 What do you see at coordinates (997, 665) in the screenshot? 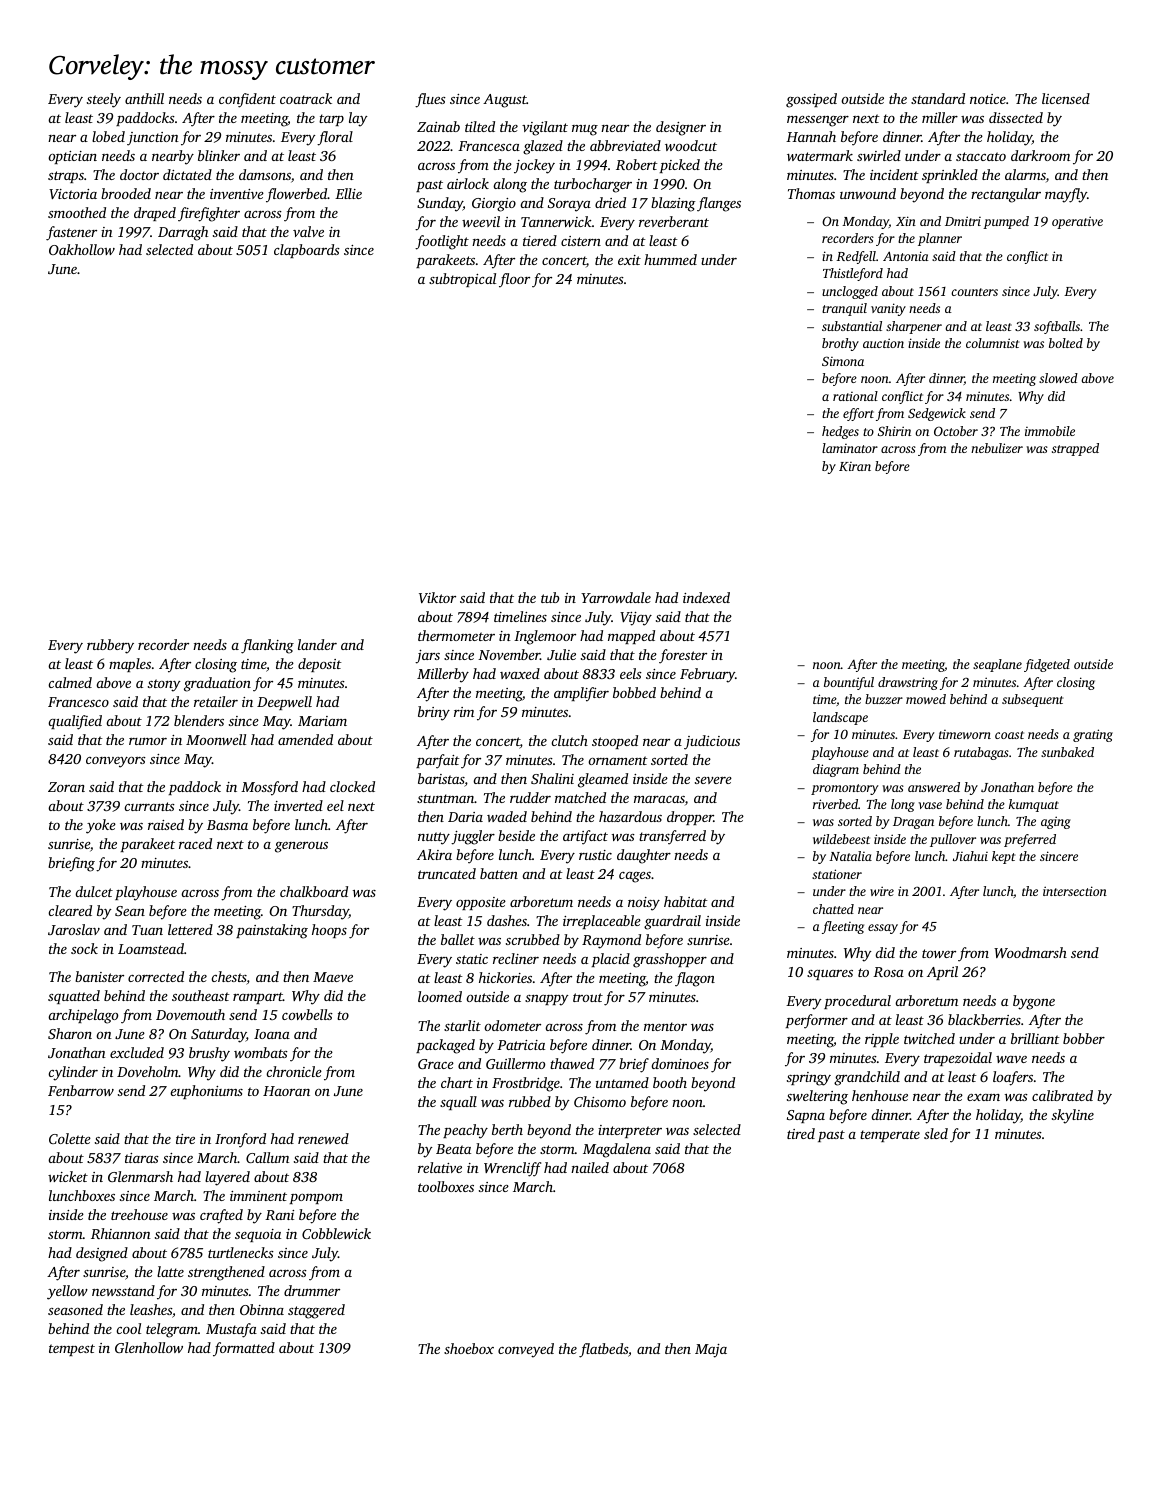
I see `seaplane` at bounding box center [997, 665].
